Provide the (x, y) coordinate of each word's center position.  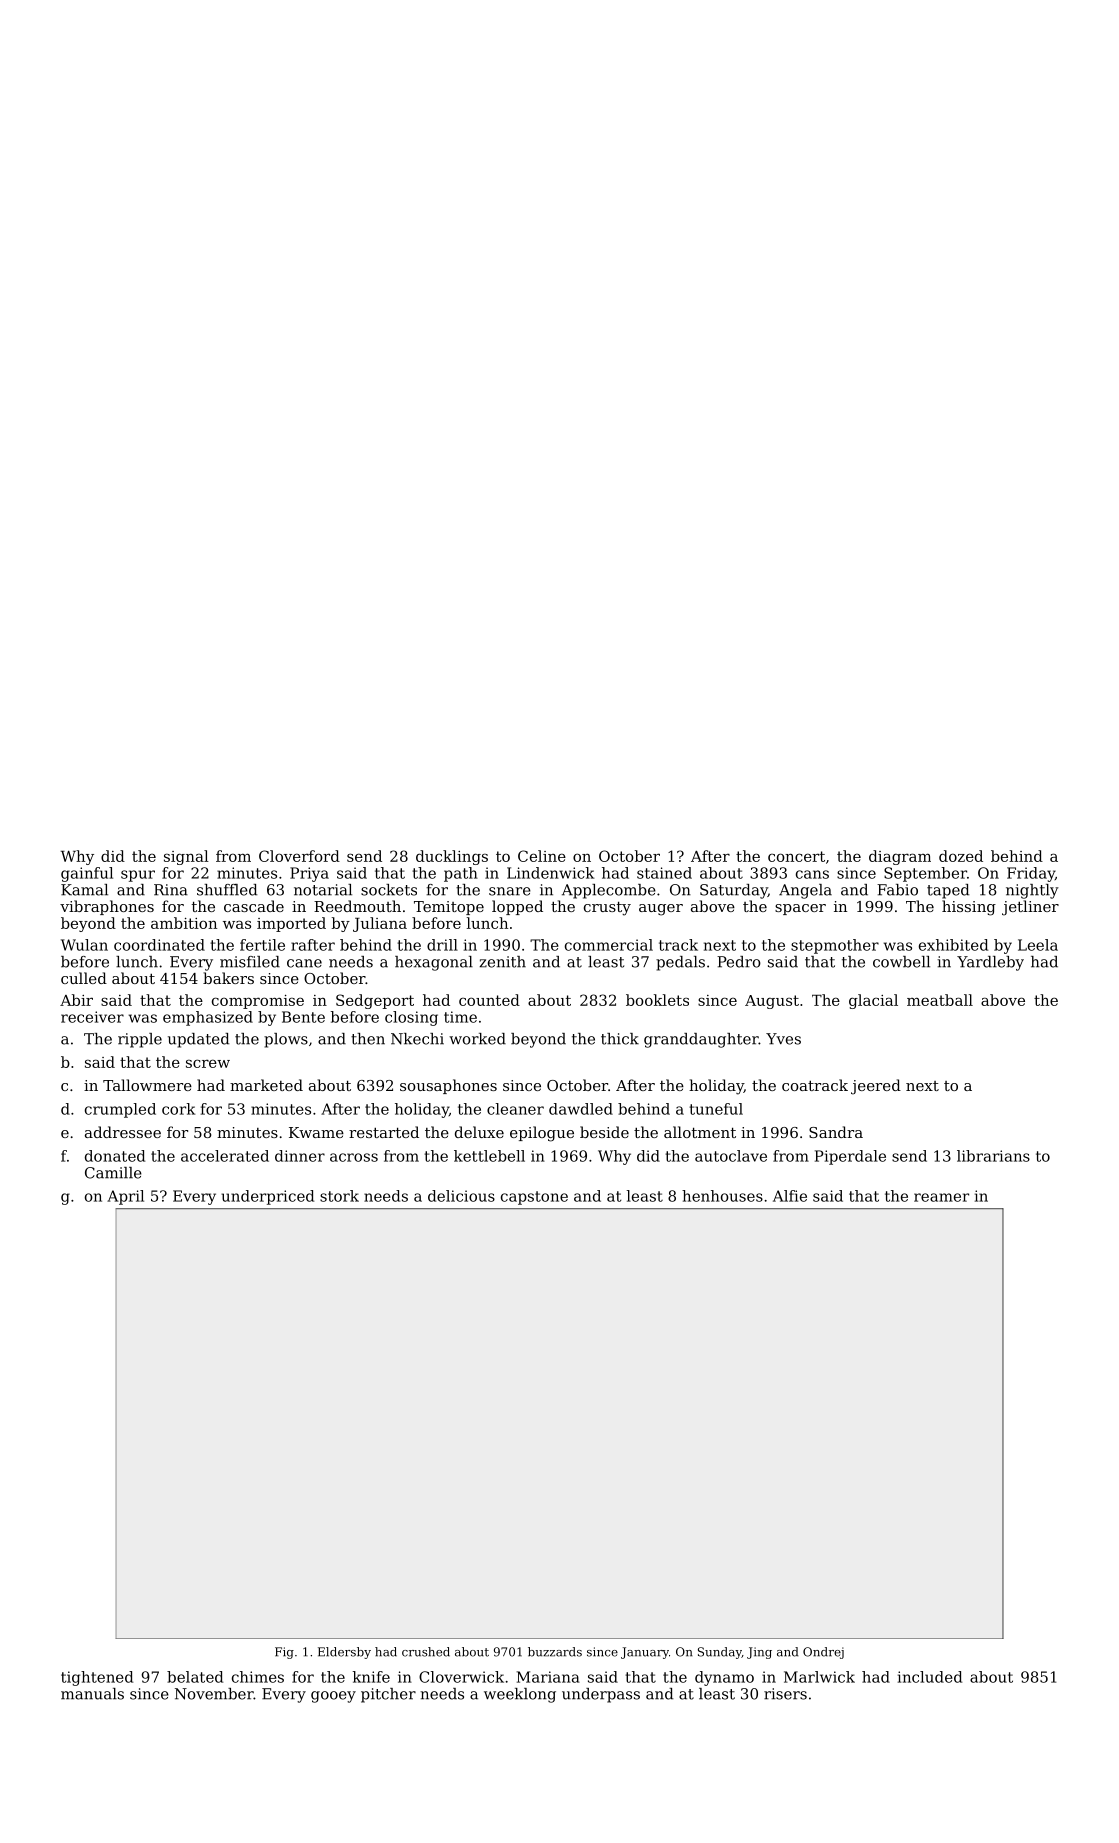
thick (620, 1039)
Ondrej (823, 1653)
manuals (92, 1694)
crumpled (120, 1110)
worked (477, 1039)
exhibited (953, 945)
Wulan (84, 945)
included (930, 1677)
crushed (426, 1652)
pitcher (388, 1695)
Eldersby (344, 1653)
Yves (783, 1039)
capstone (534, 1198)
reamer (941, 1197)
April (125, 1197)
